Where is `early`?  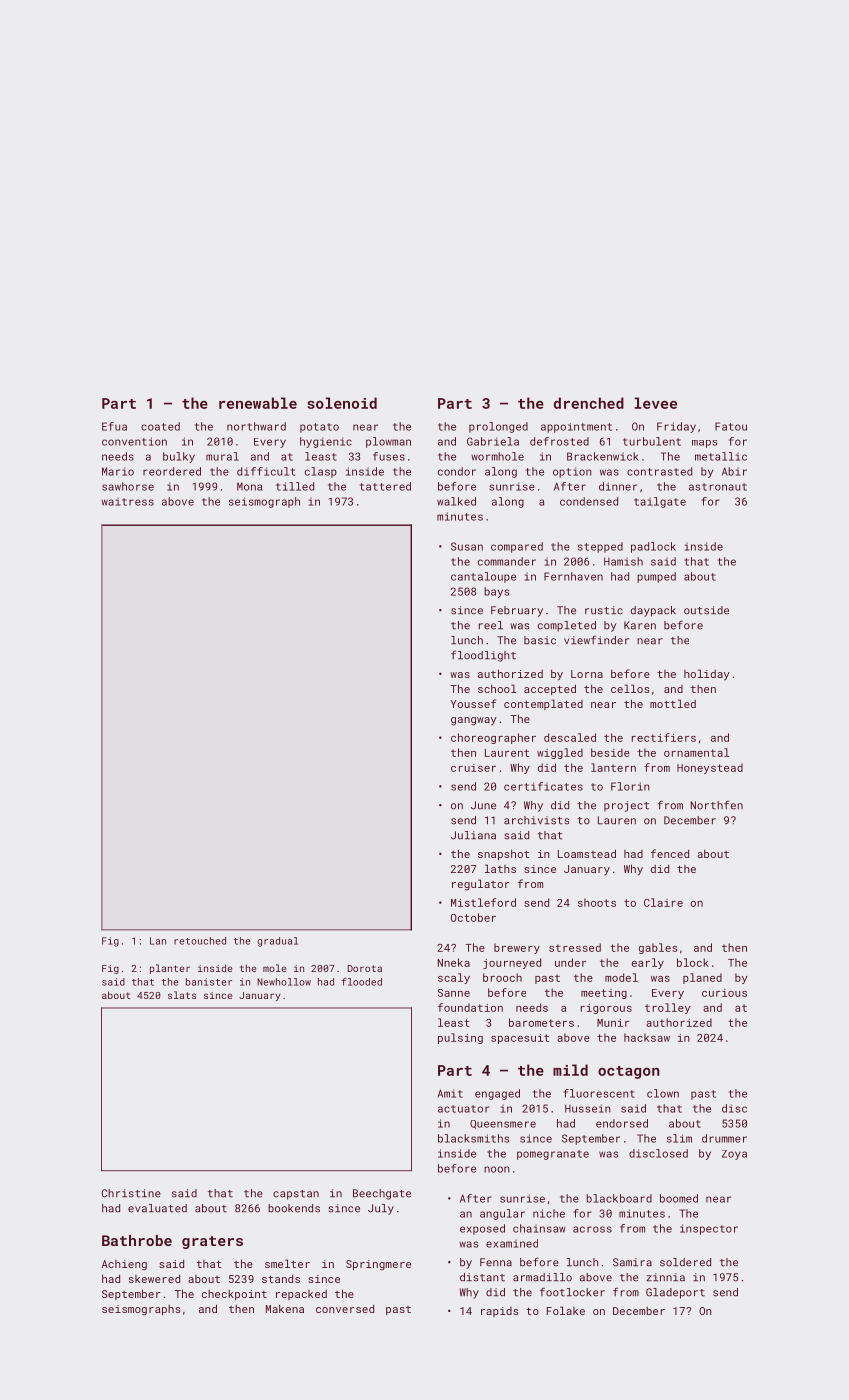 early is located at coordinates (648, 963).
